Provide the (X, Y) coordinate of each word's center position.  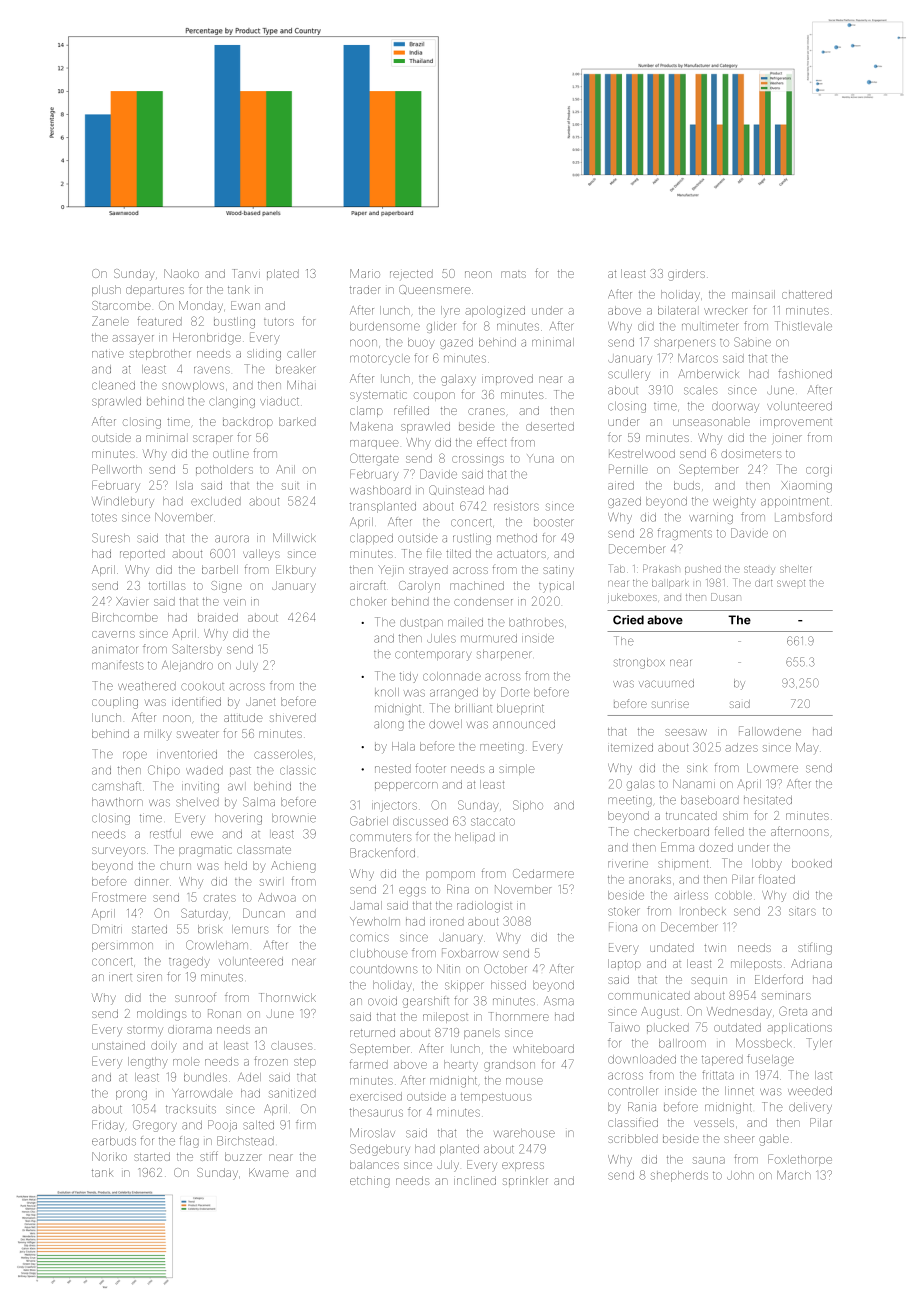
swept (791, 583)
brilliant (473, 708)
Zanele (110, 321)
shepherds (679, 1176)
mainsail (753, 294)
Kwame (268, 1172)
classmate (264, 849)
